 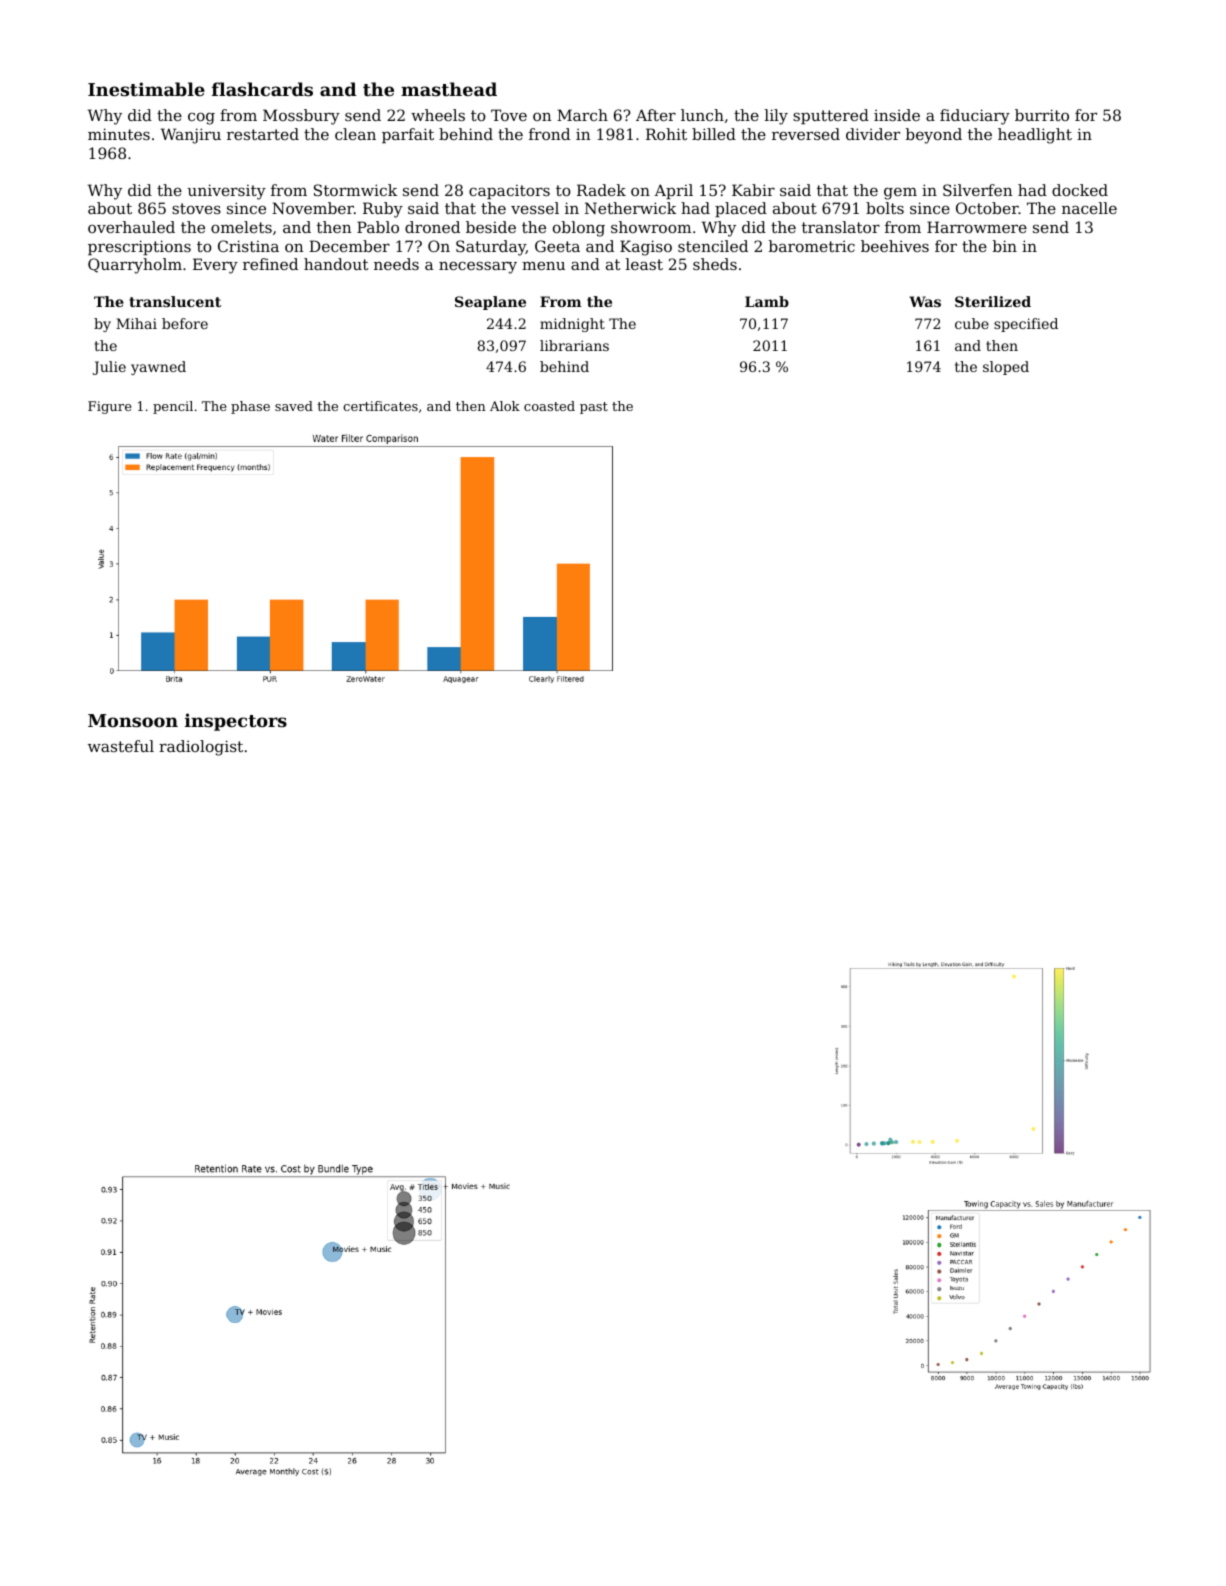 I want to click on past, so click(x=594, y=408).
